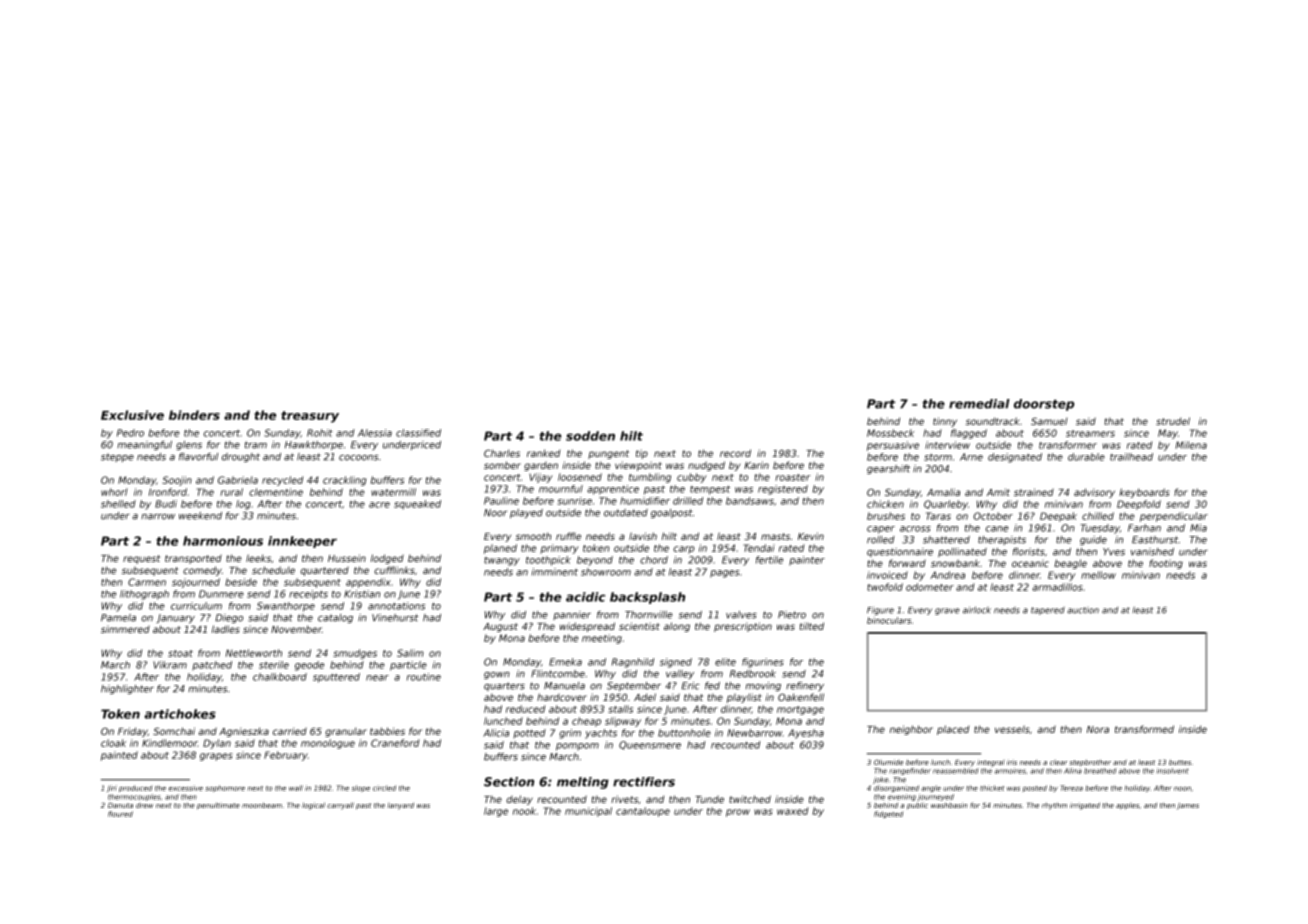 The height and width of the screenshot is (924, 1308). What do you see at coordinates (533, 536) in the screenshot?
I see `smooth` at bounding box center [533, 536].
